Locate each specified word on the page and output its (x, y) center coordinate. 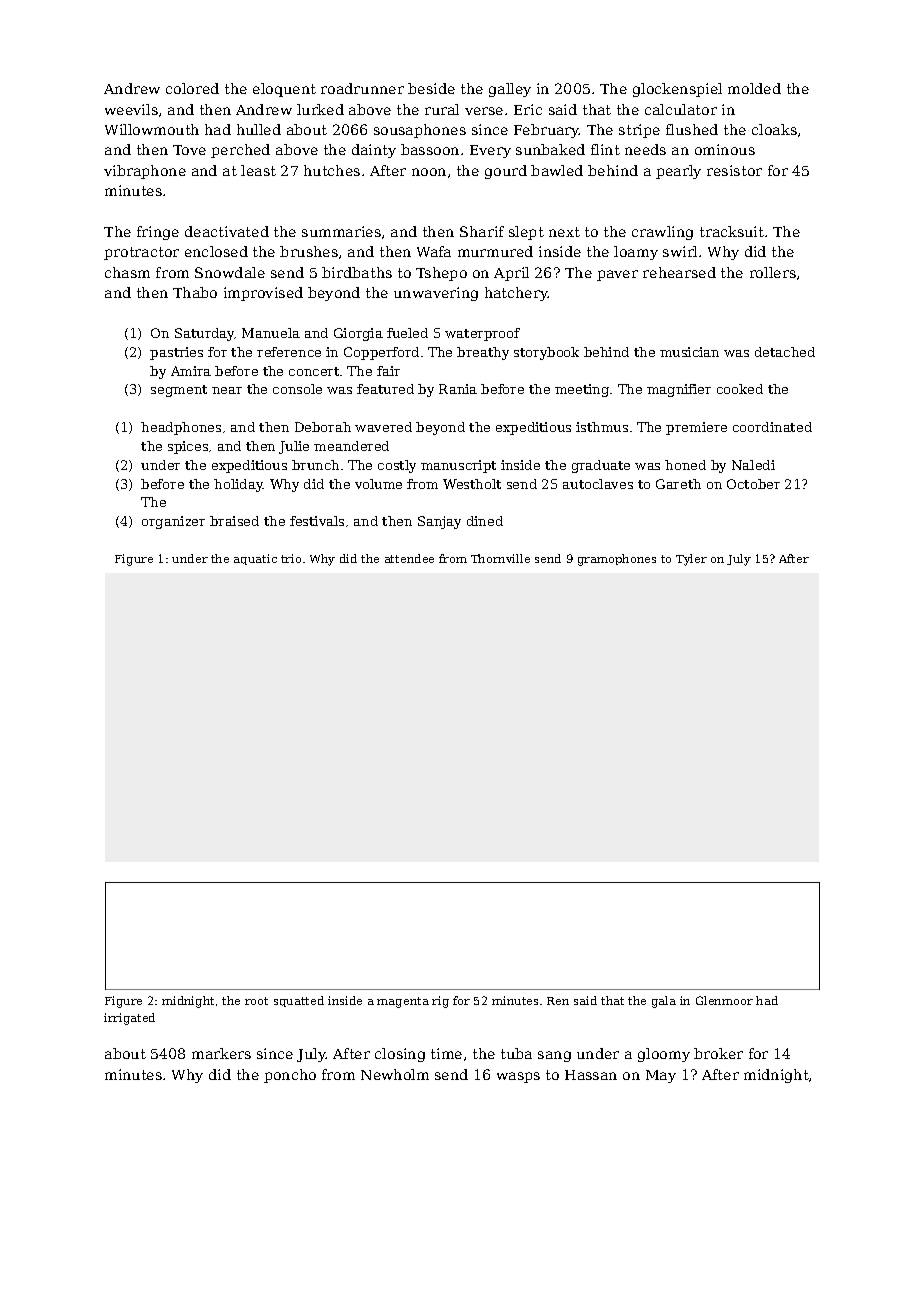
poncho (290, 1076)
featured (385, 389)
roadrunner (362, 88)
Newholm (395, 1074)
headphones (181, 428)
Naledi (753, 465)
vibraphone (145, 172)
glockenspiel (677, 90)
